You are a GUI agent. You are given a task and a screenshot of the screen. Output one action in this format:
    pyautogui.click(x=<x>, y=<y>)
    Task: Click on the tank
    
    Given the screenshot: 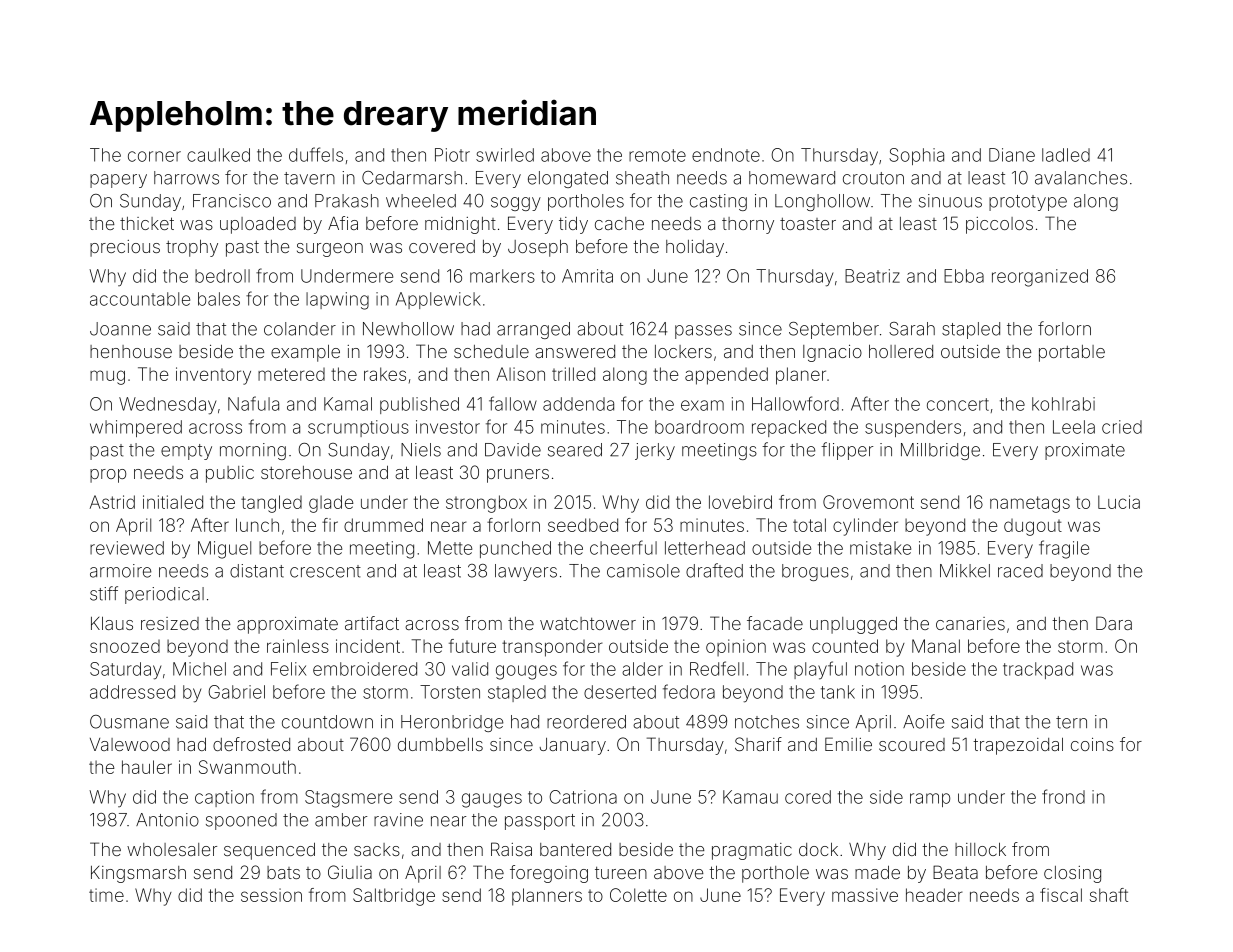 What is the action you would take?
    pyautogui.click(x=838, y=692)
